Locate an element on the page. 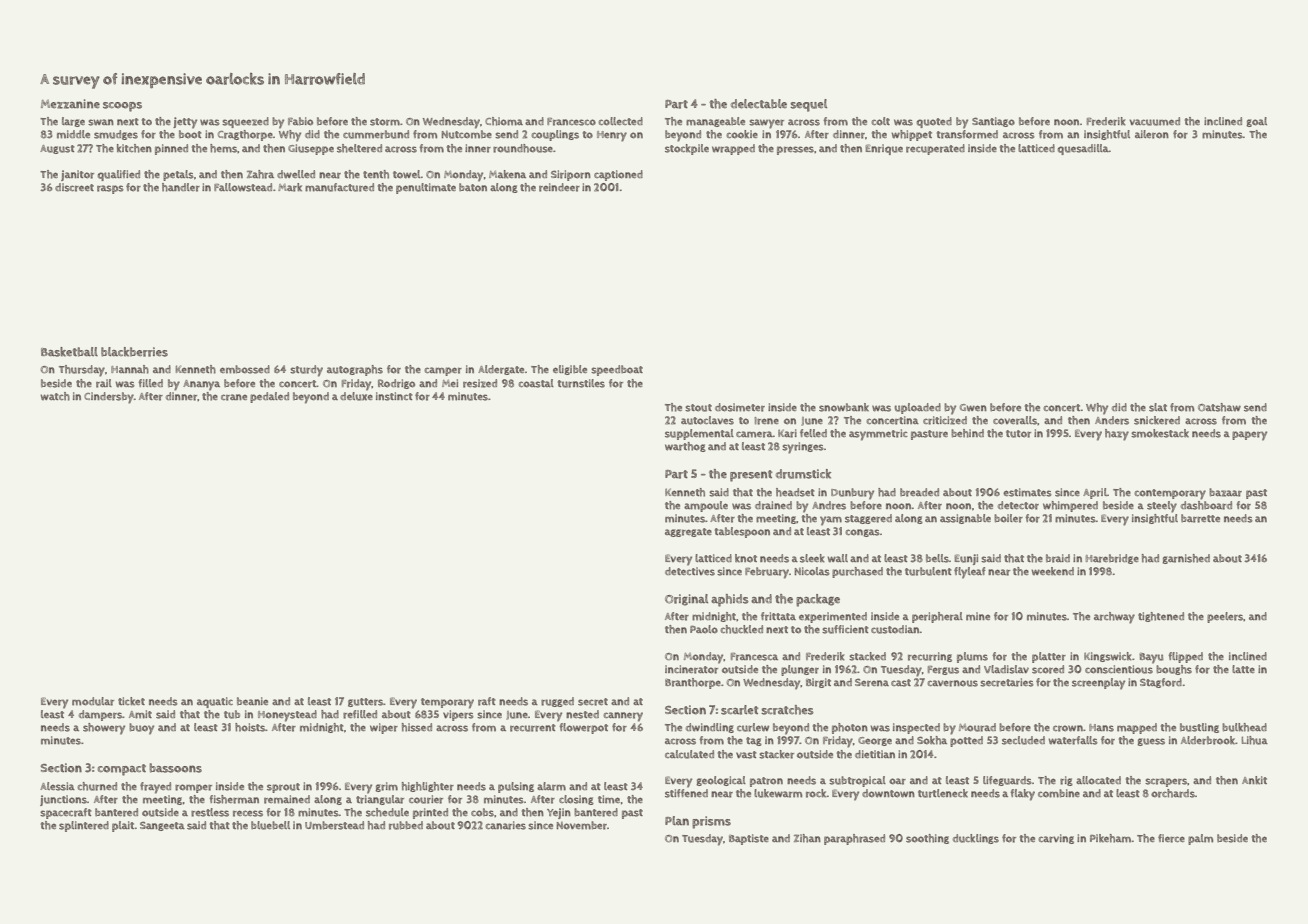  November is located at coordinates (581, 825).
